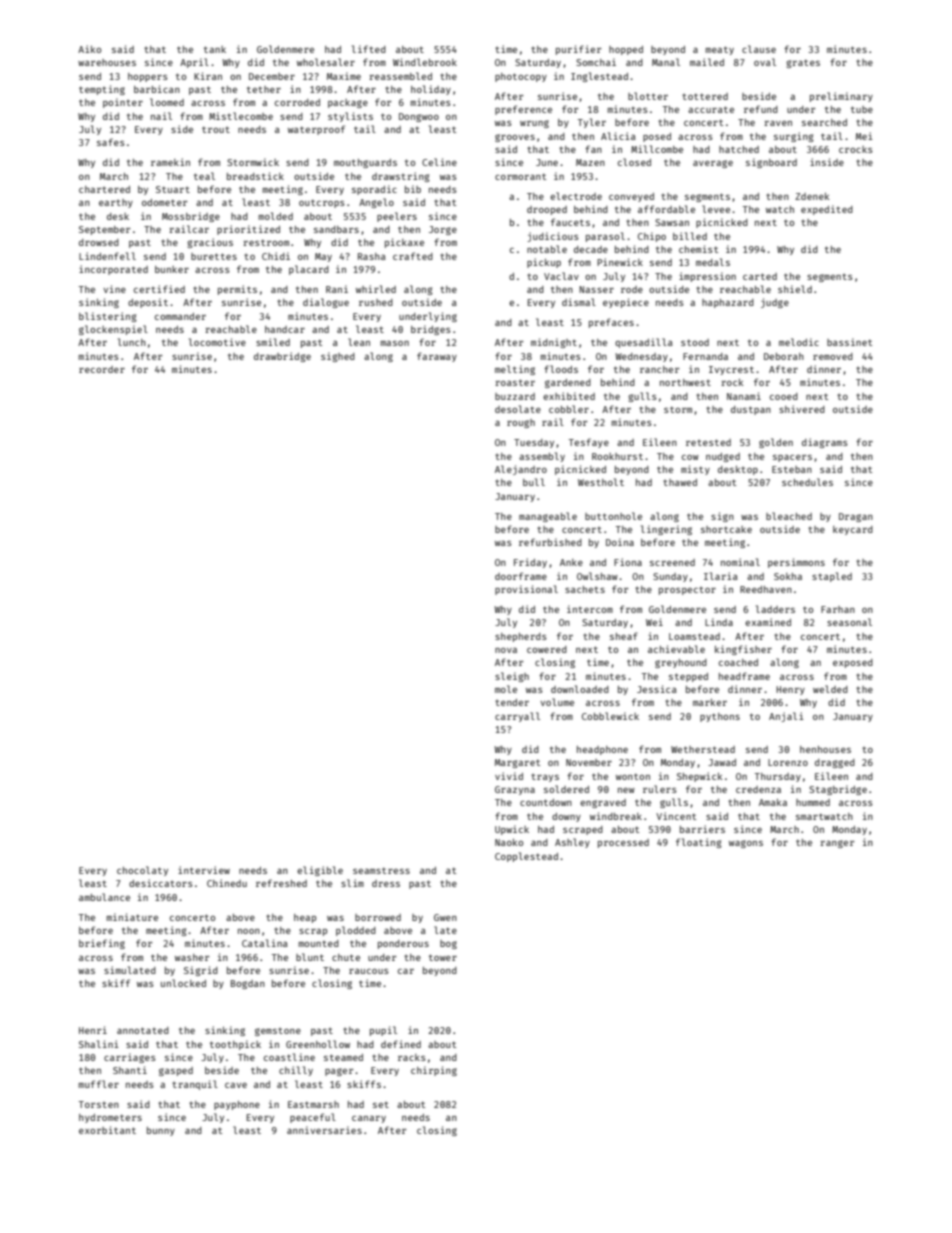  Describe the element at coordinates (102, 369) in the document. I see `recorder` at that location.
